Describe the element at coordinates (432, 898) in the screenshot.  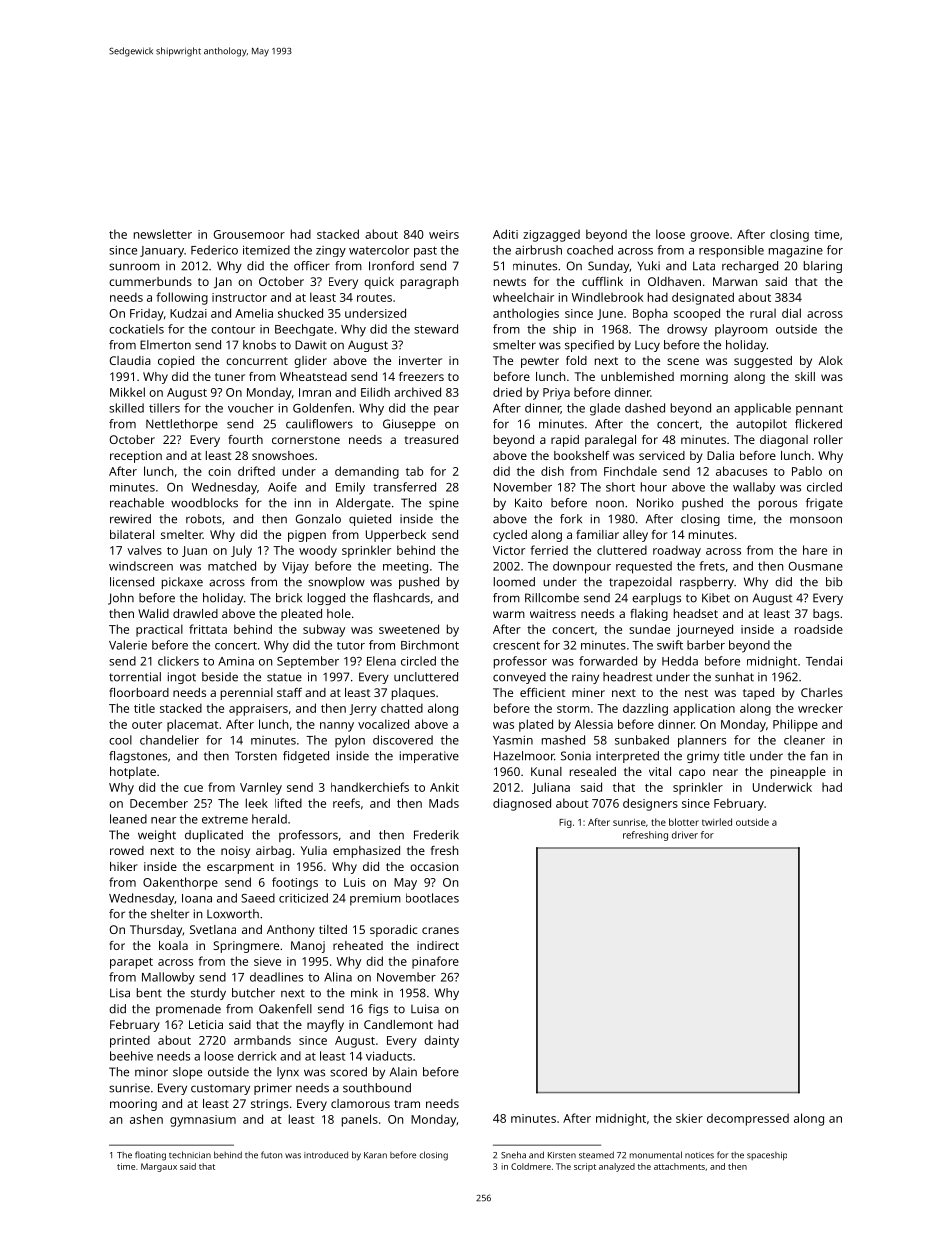
I see `bootlaces` at that location.
